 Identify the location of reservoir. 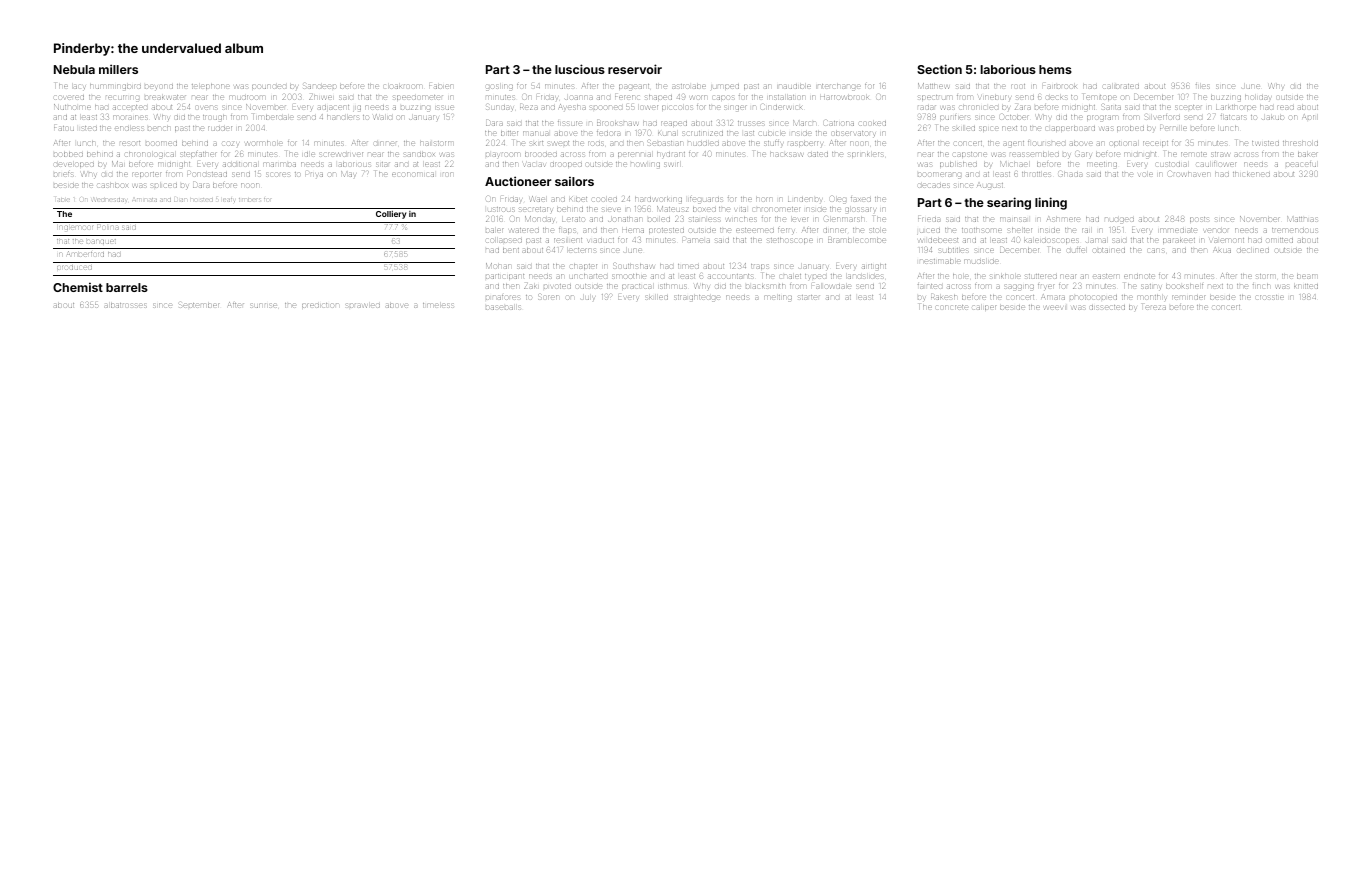
(635, 69).
